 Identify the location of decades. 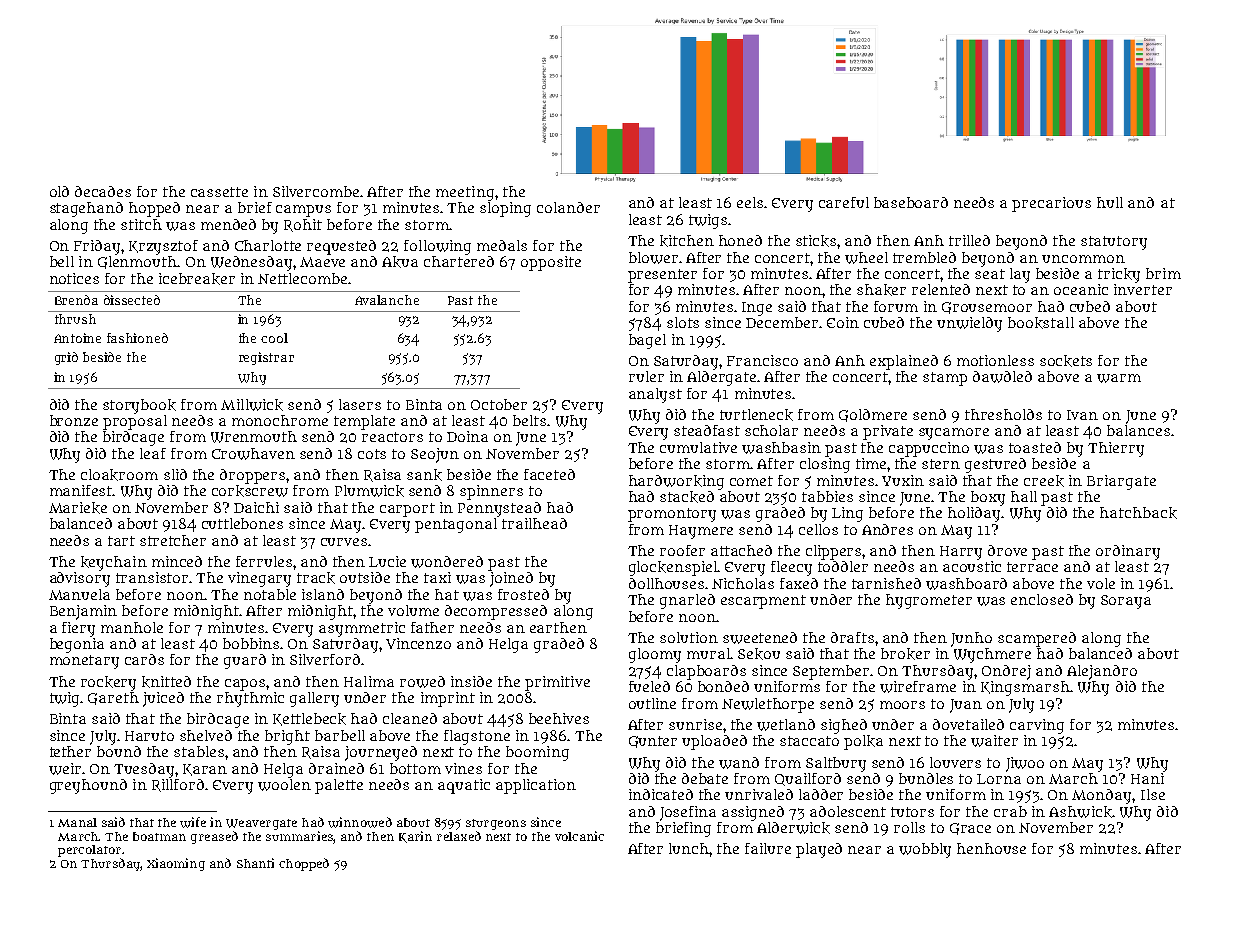
(103, 191).
